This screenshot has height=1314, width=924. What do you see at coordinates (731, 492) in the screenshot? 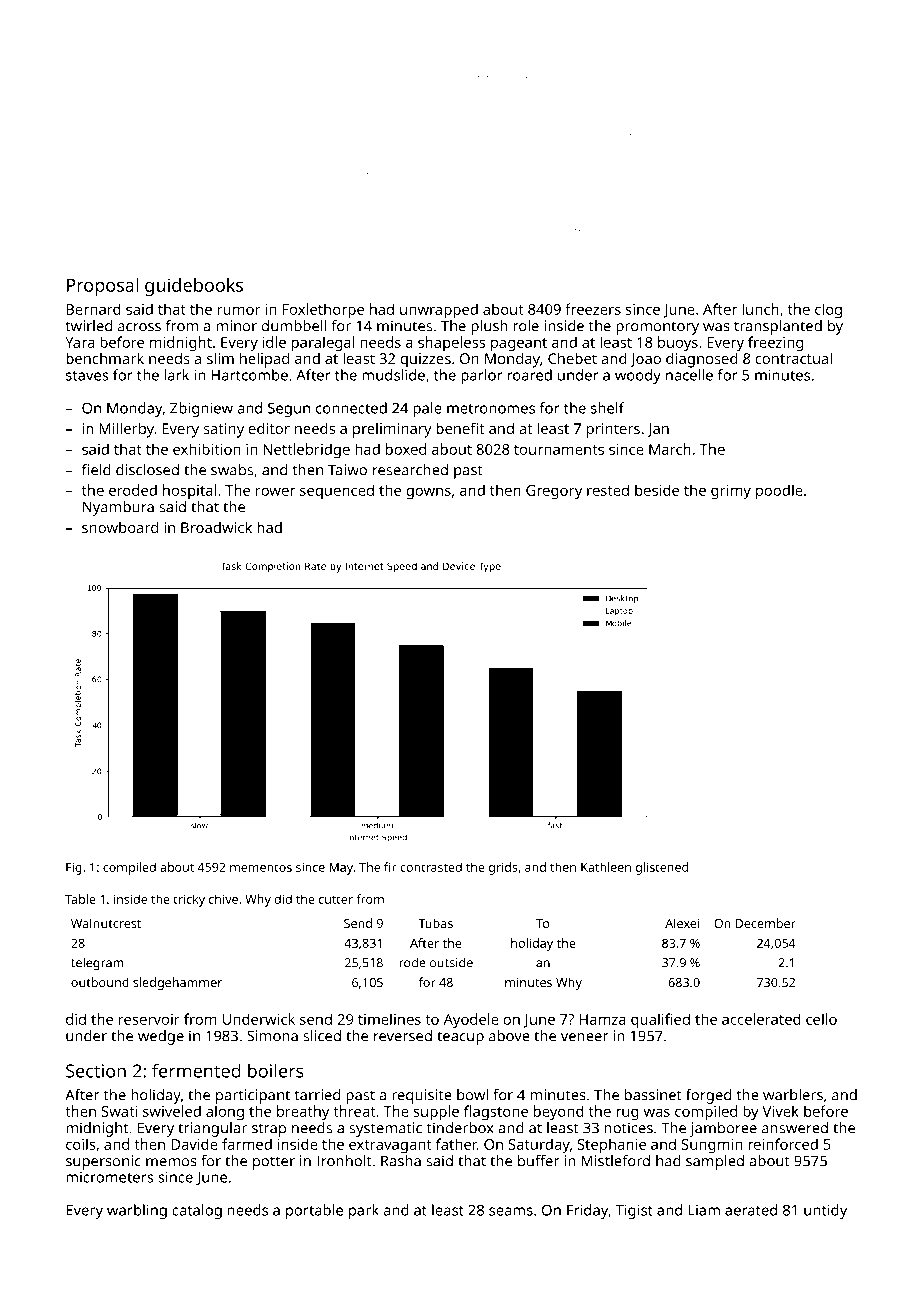
I see `grimy` at bounding box center [731, 492].
